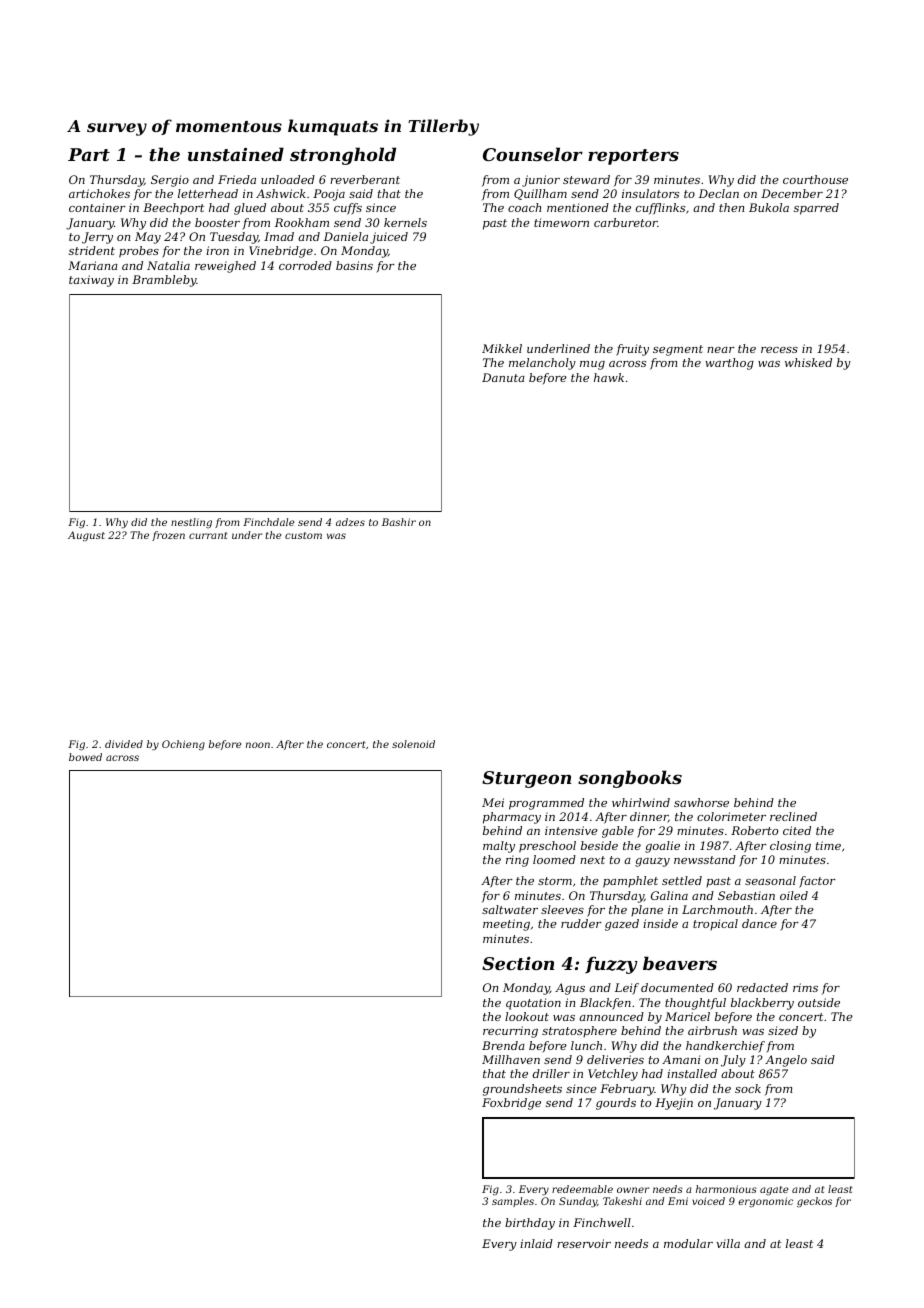 The width and height of the screenshot is (924, 1308). I want to click on songbooks, so click(630, 779).
